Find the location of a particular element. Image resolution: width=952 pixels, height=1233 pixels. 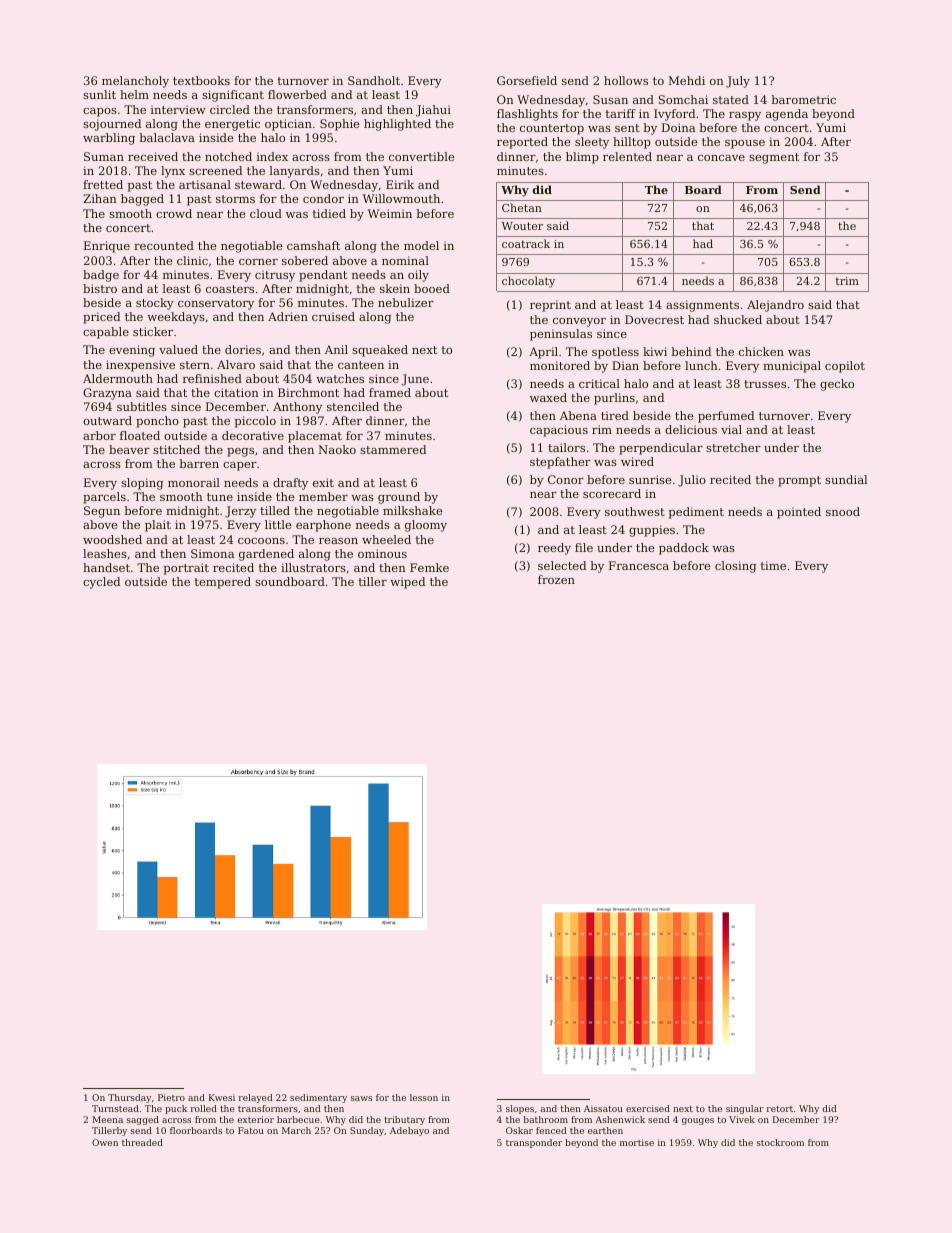

Owen is located at coordinates (105, 1142).
